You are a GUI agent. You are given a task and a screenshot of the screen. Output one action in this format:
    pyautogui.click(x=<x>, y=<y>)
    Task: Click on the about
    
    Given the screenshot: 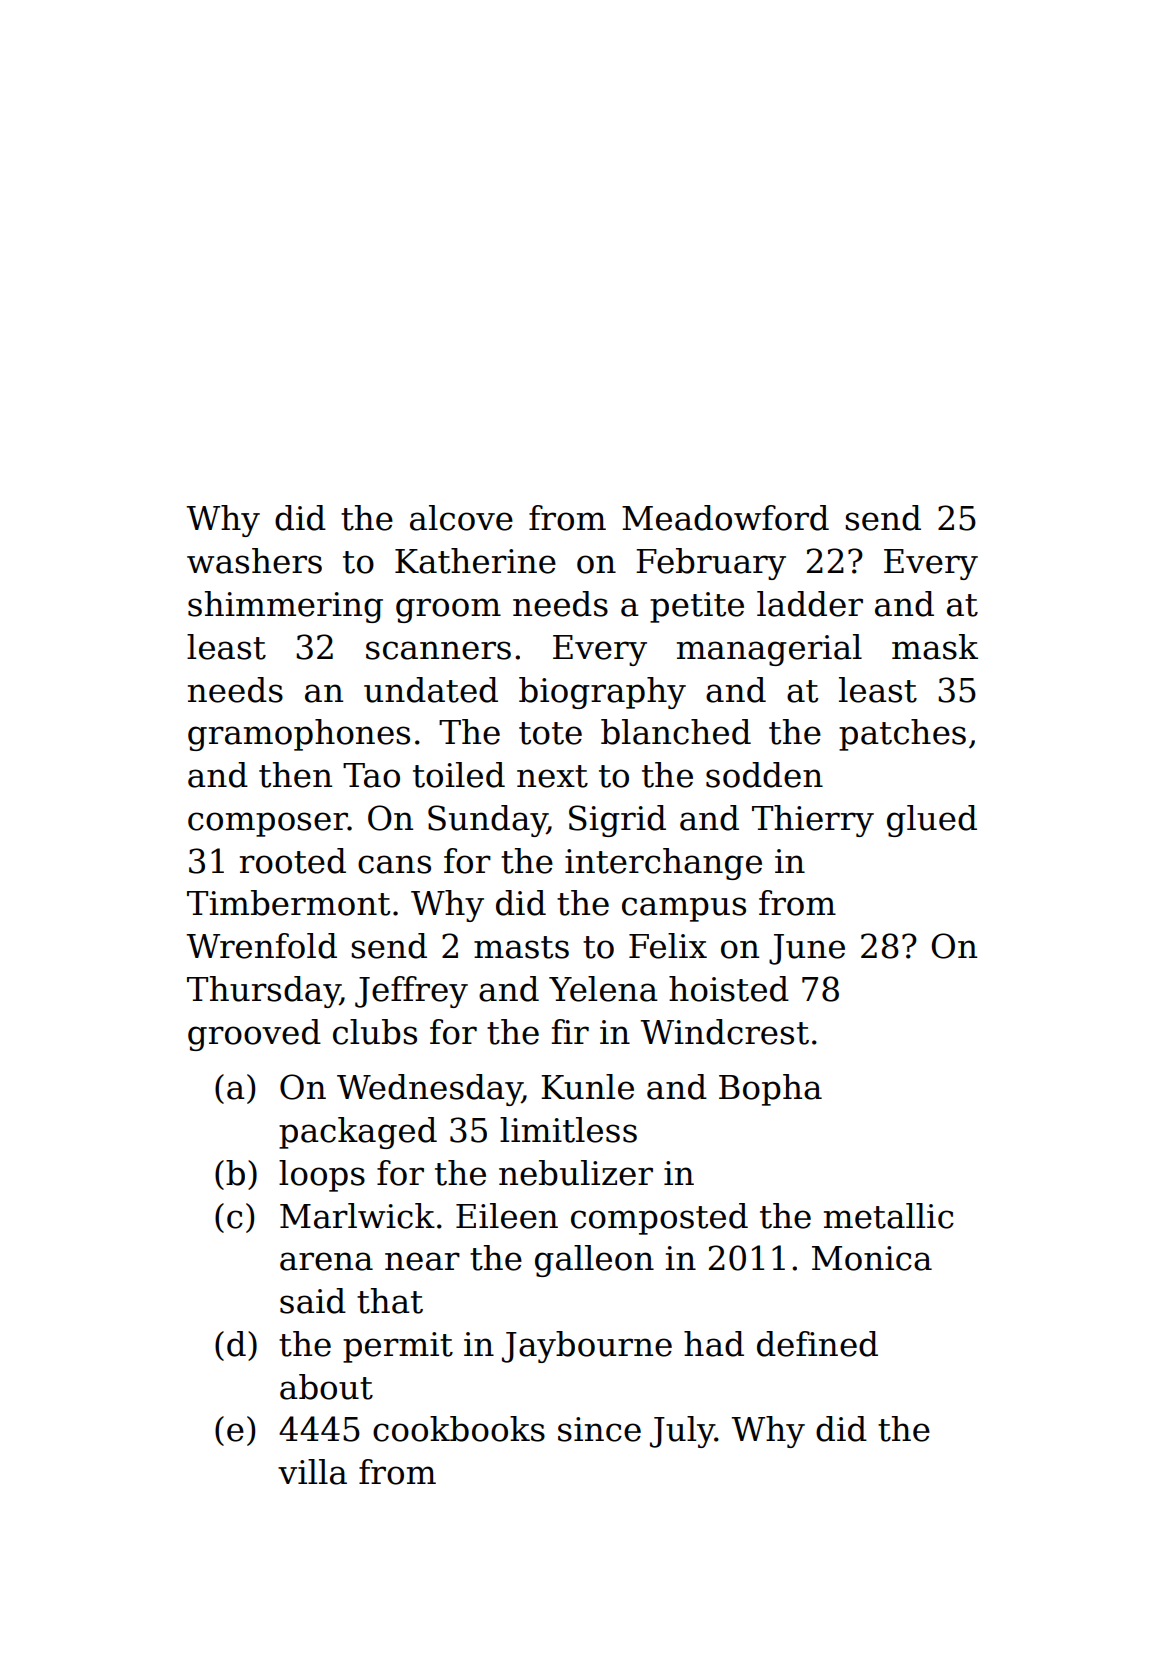 What is the action you would take?
    pyautogui.click(x=326, y=1387)
